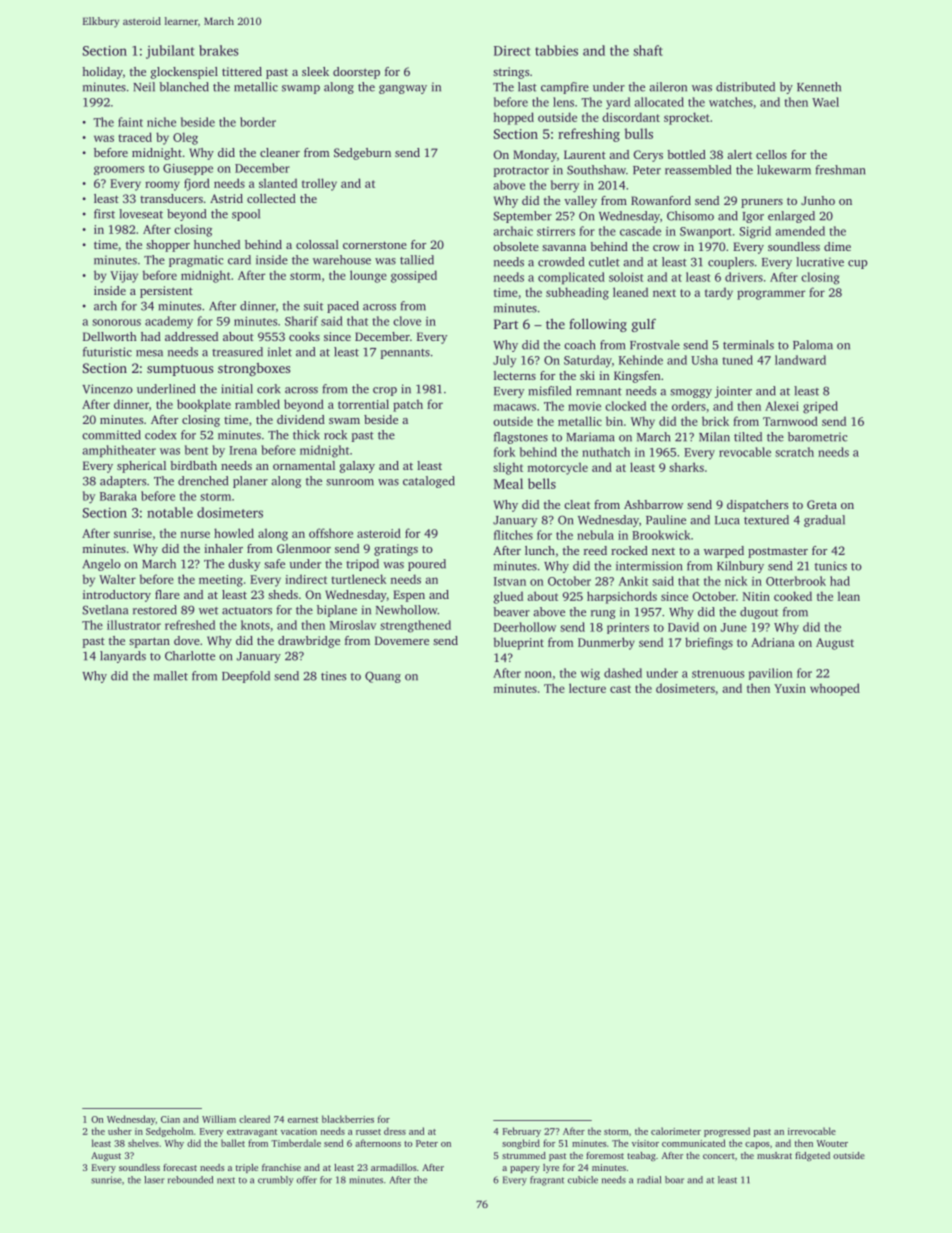 The width and height of the screenshot is (952, 1233). I want to click on first, so click(104, 214).
